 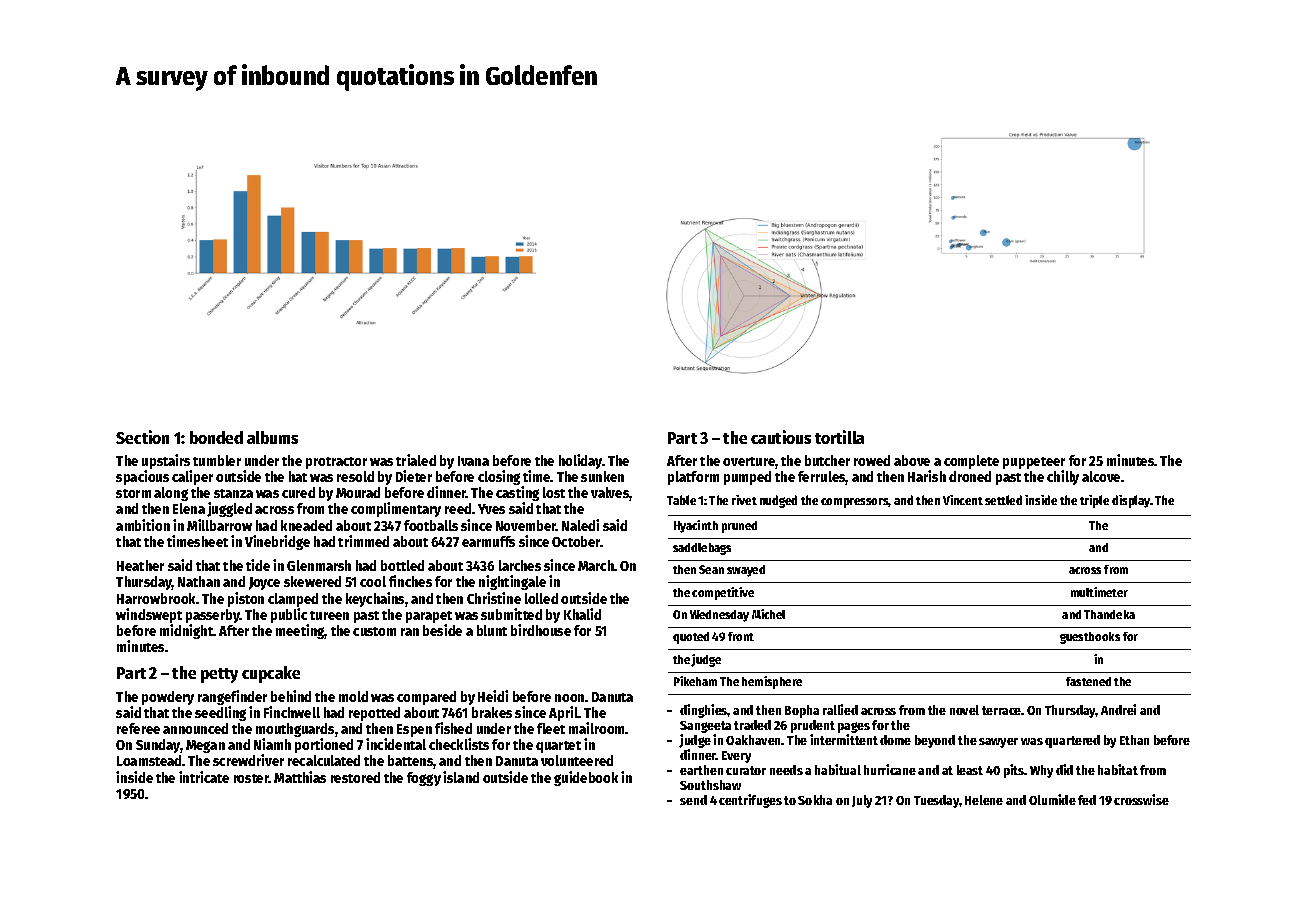 What do you see at coordinates (488, 541) in the page?
I see `earmuffs` at bounding box center [488, 541].
